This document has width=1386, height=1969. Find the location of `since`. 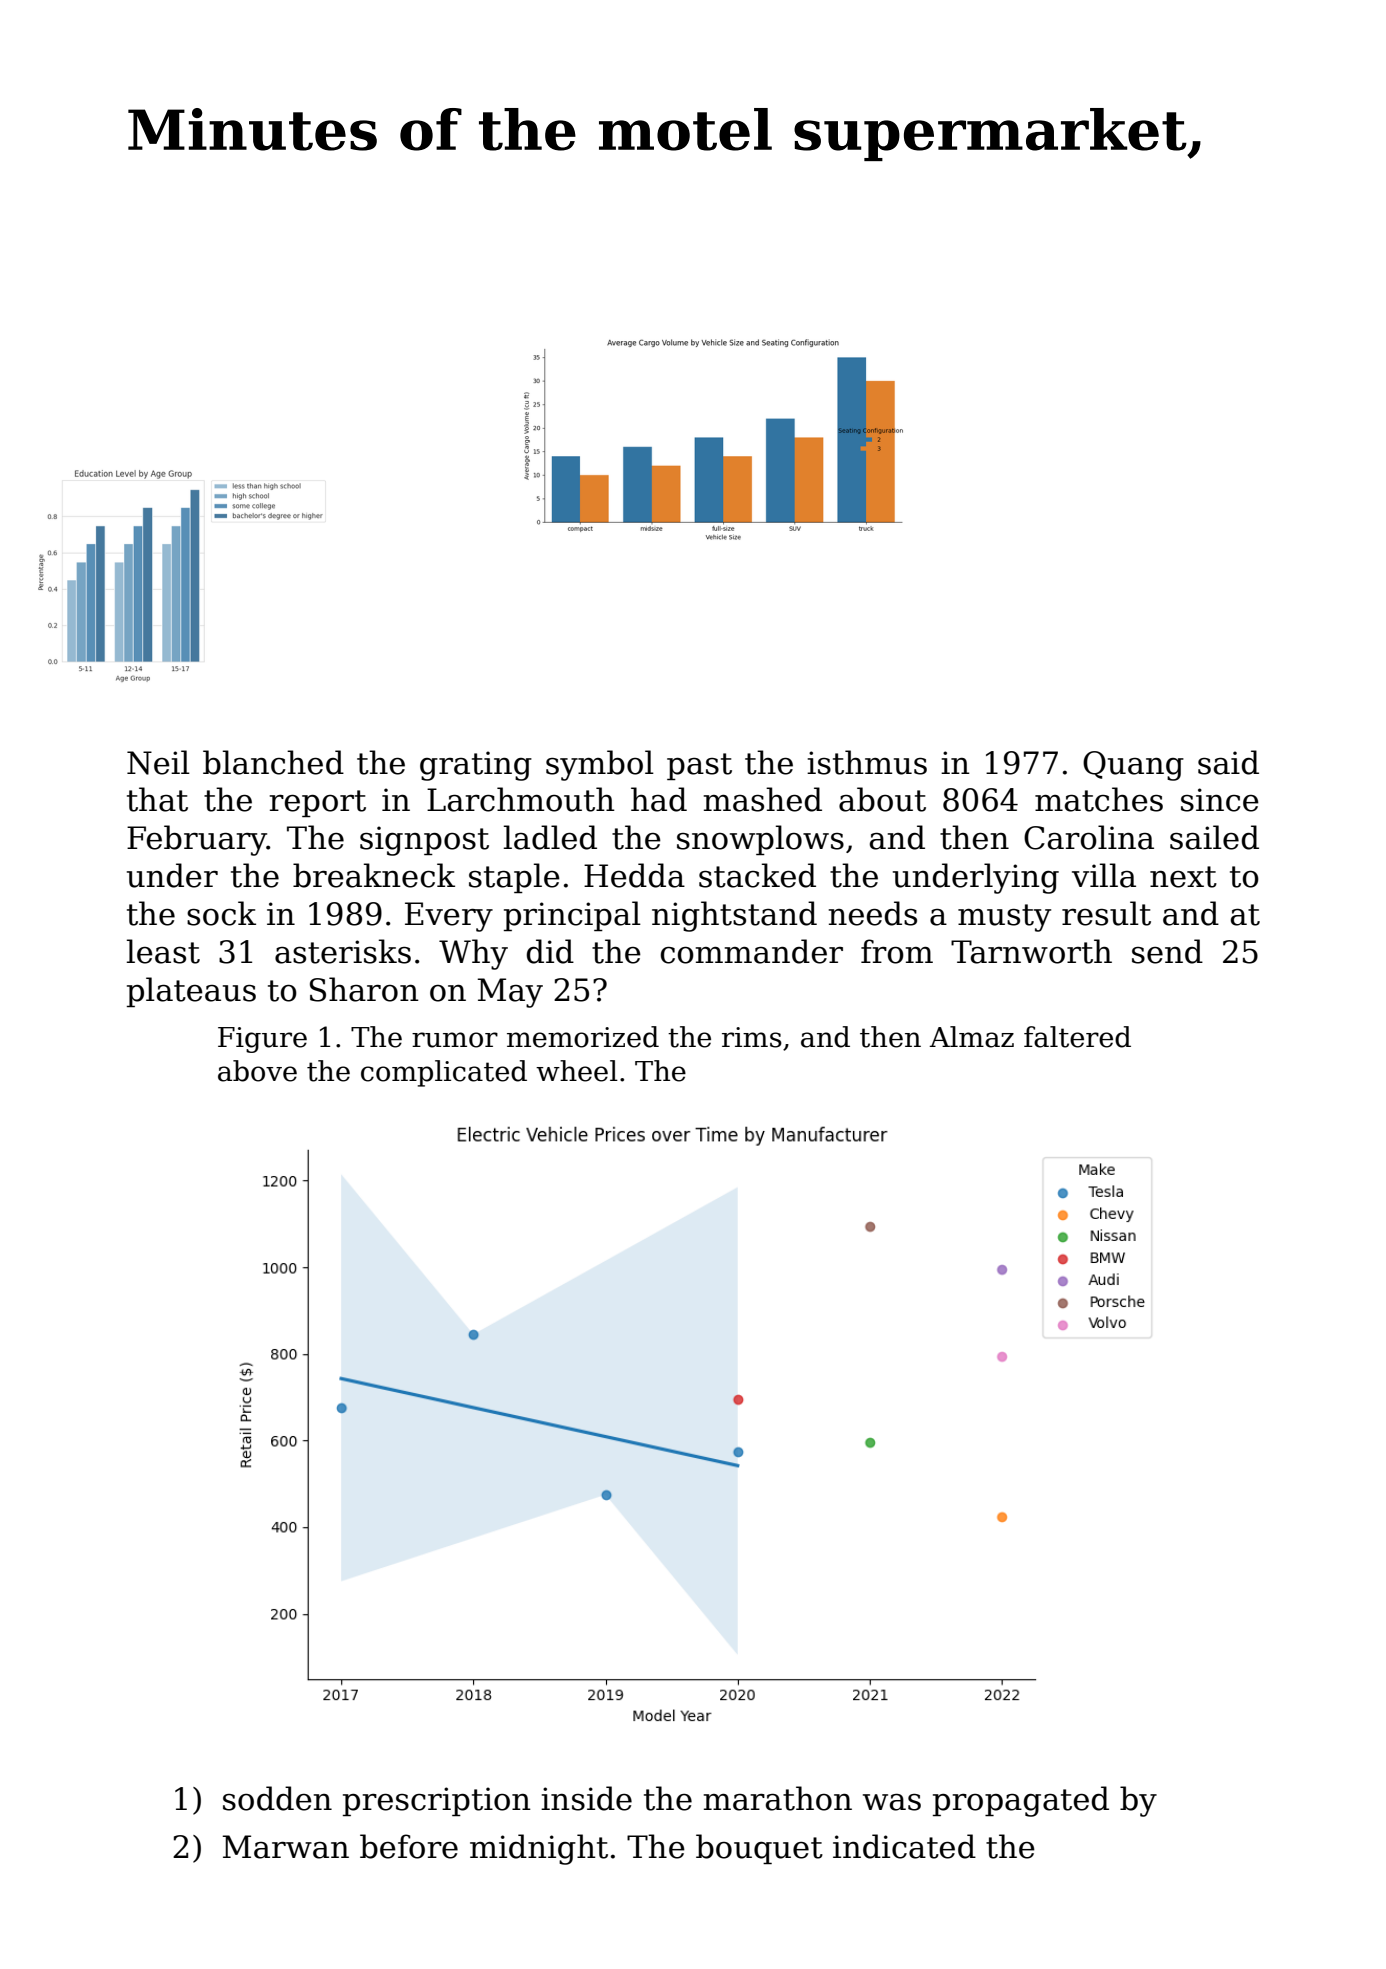

since is located at coordinates (1220, 800).
